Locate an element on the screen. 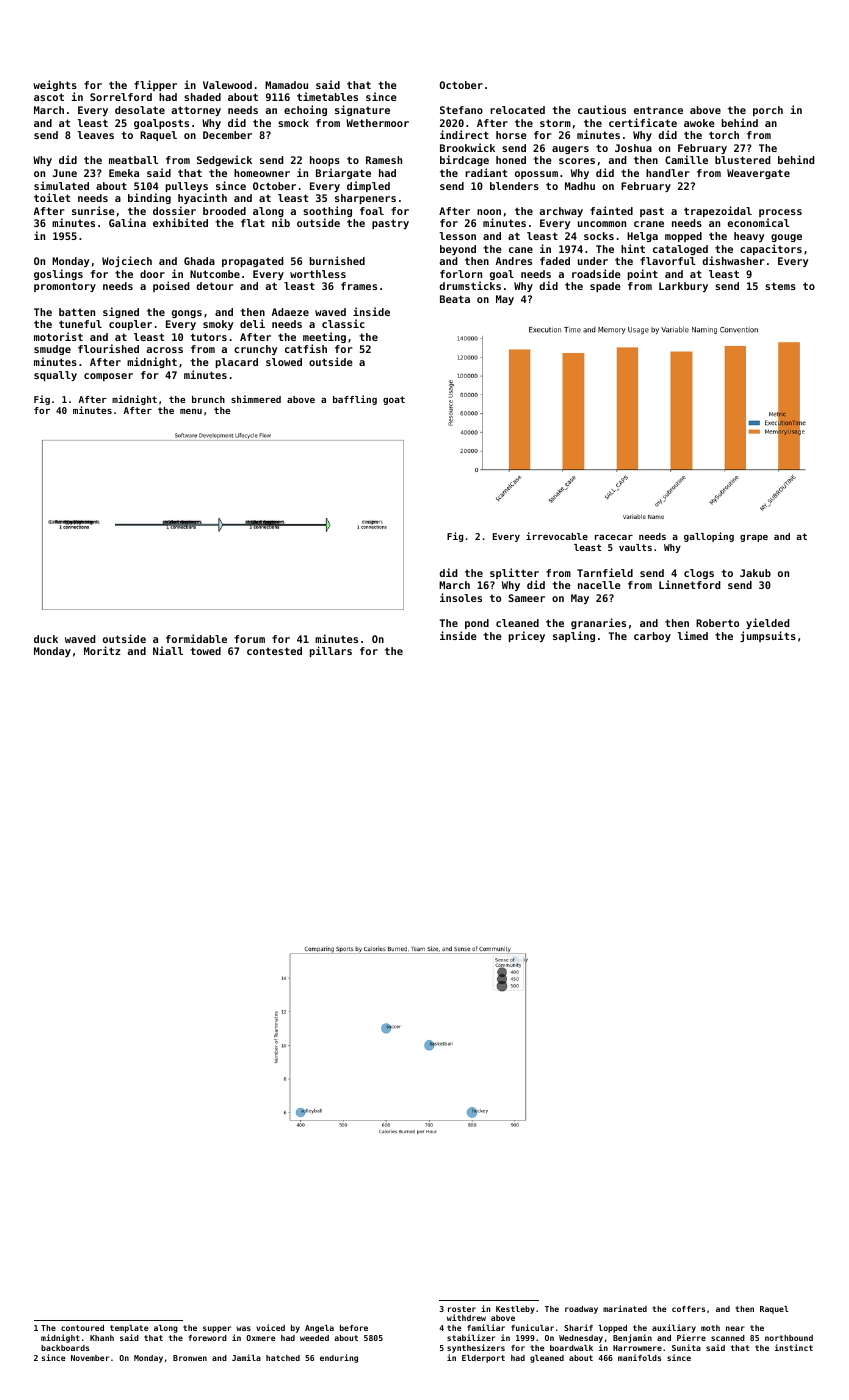 This screenshot has height=1400, width=849. under is located at coordinates (593, 261).
